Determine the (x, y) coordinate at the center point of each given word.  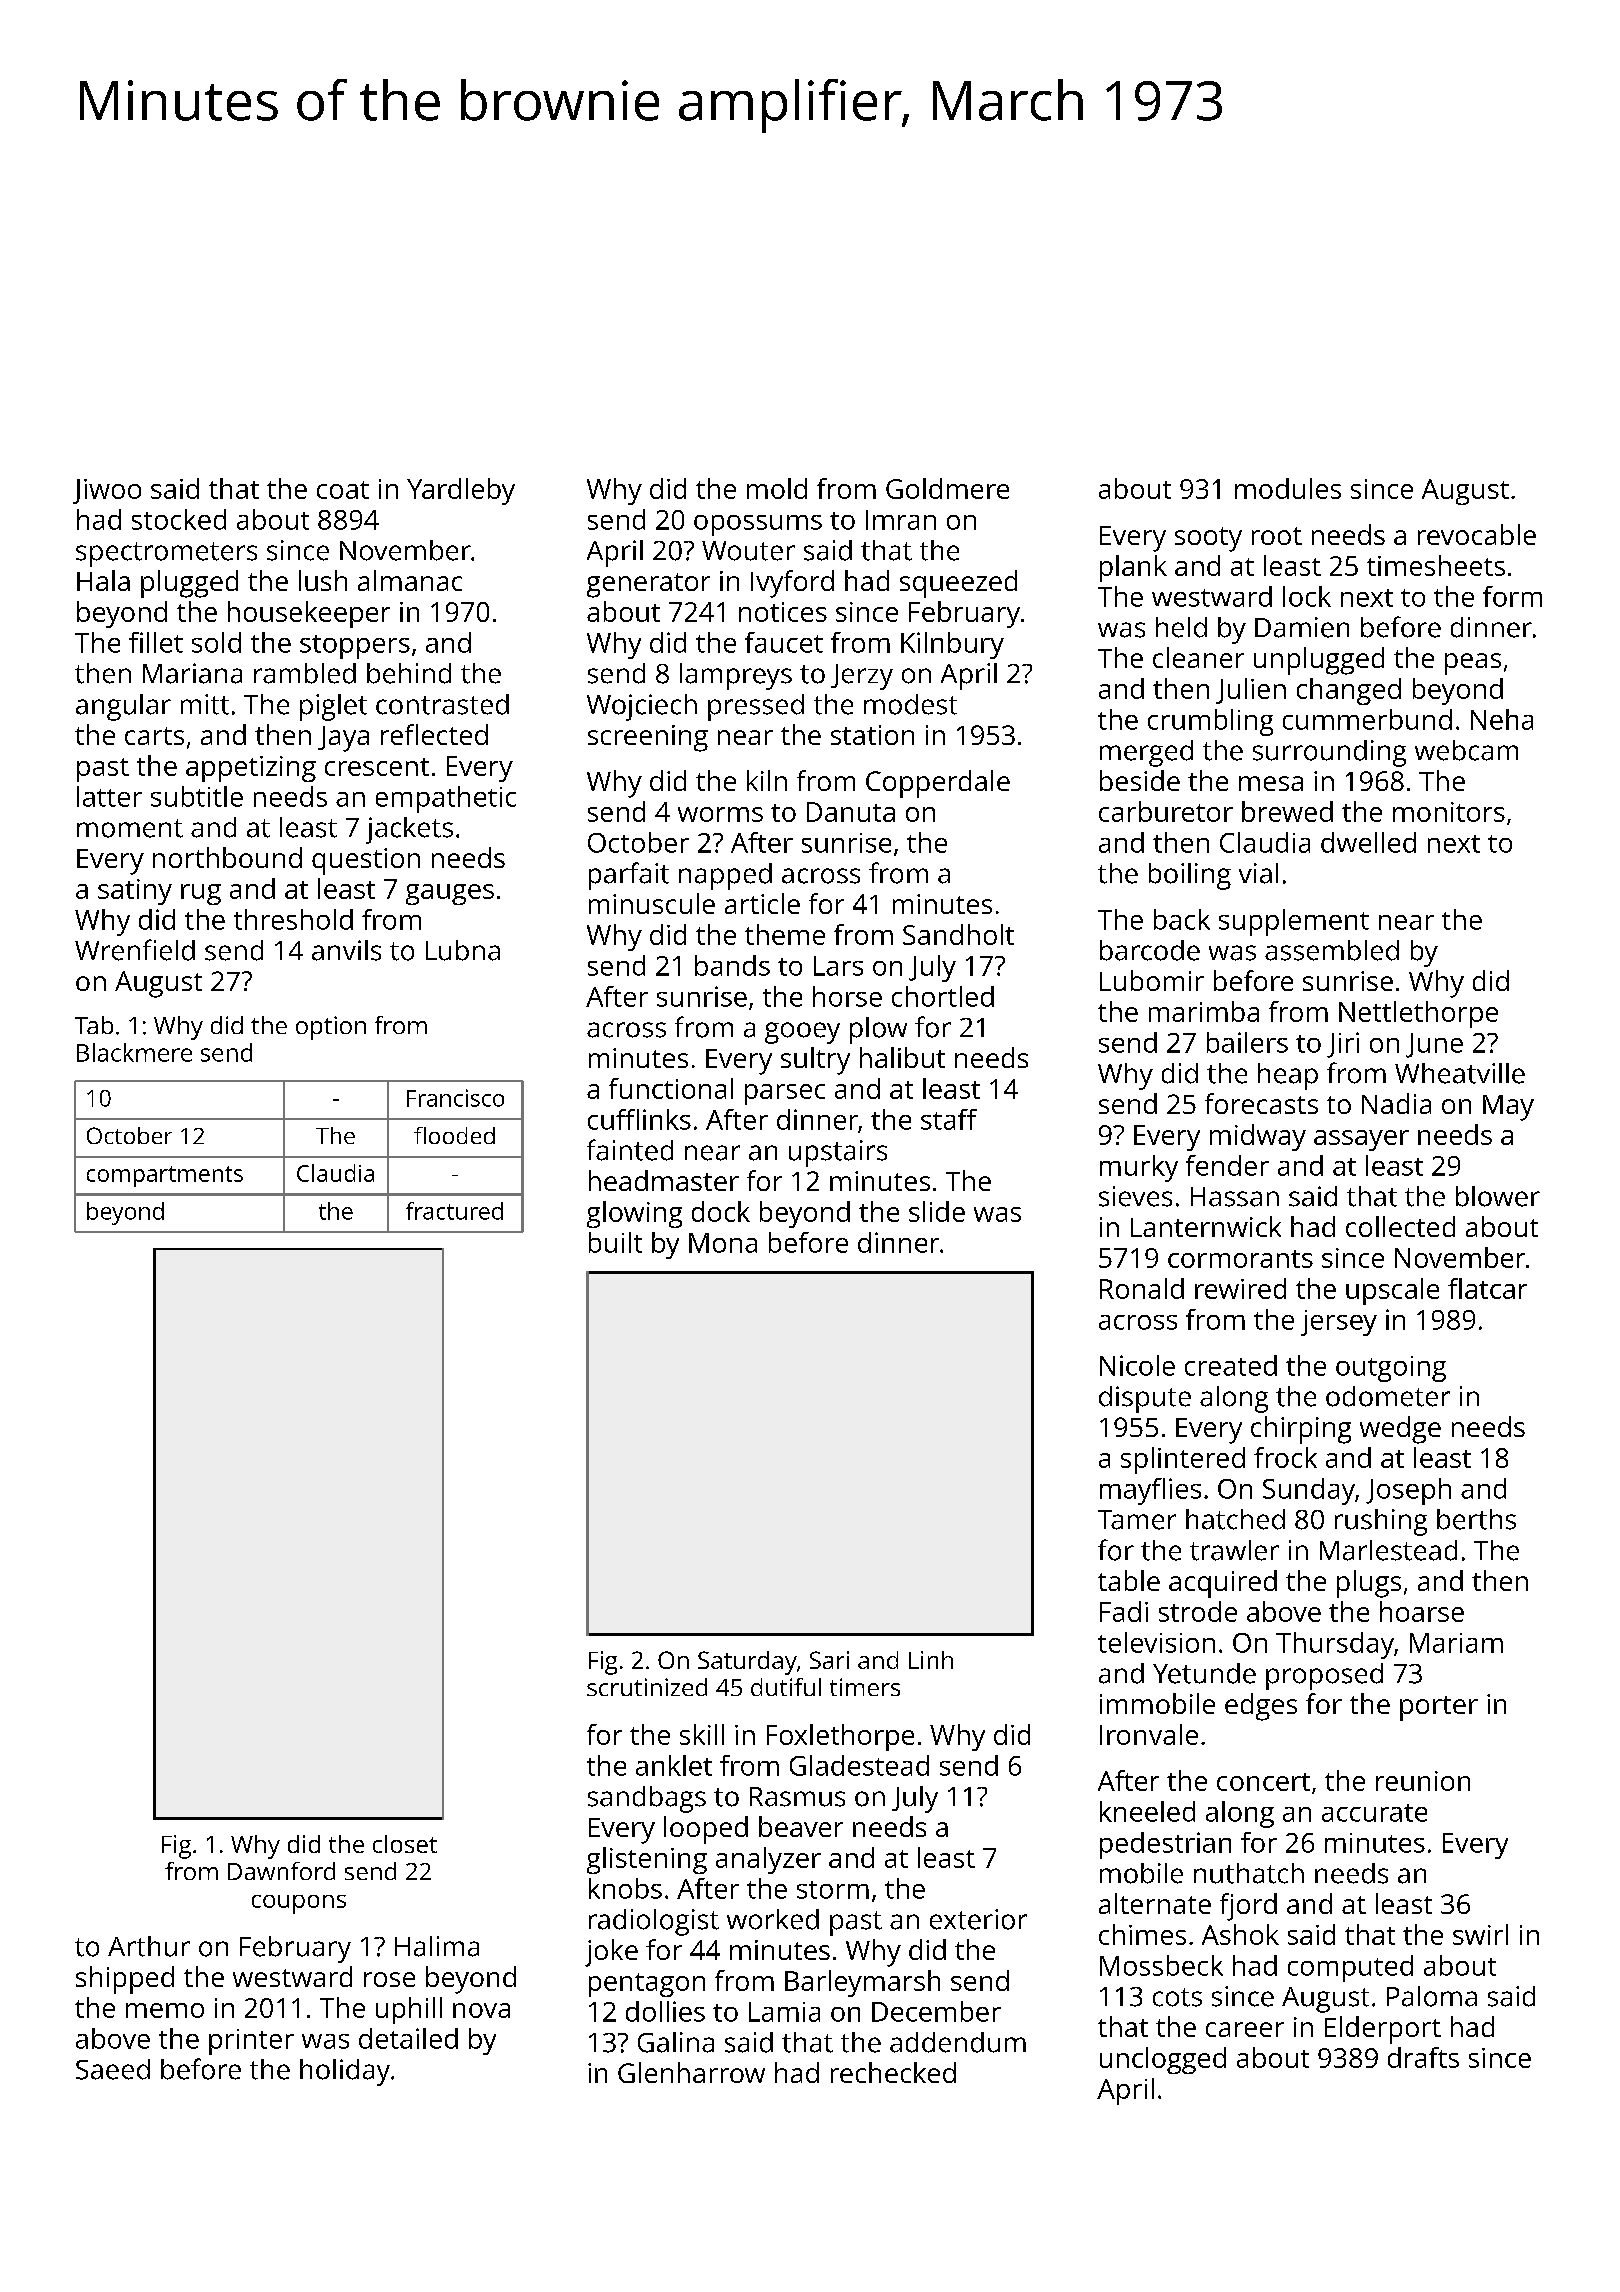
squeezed (958, 584)
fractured (454, 1211)
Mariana (192, 673)
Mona (723, 1243)
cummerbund (1367, 719)
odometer (1388, 1396)
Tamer (1137, 1520)
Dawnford (281, 1871)
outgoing (1391, 1369)
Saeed (113, 2069)
